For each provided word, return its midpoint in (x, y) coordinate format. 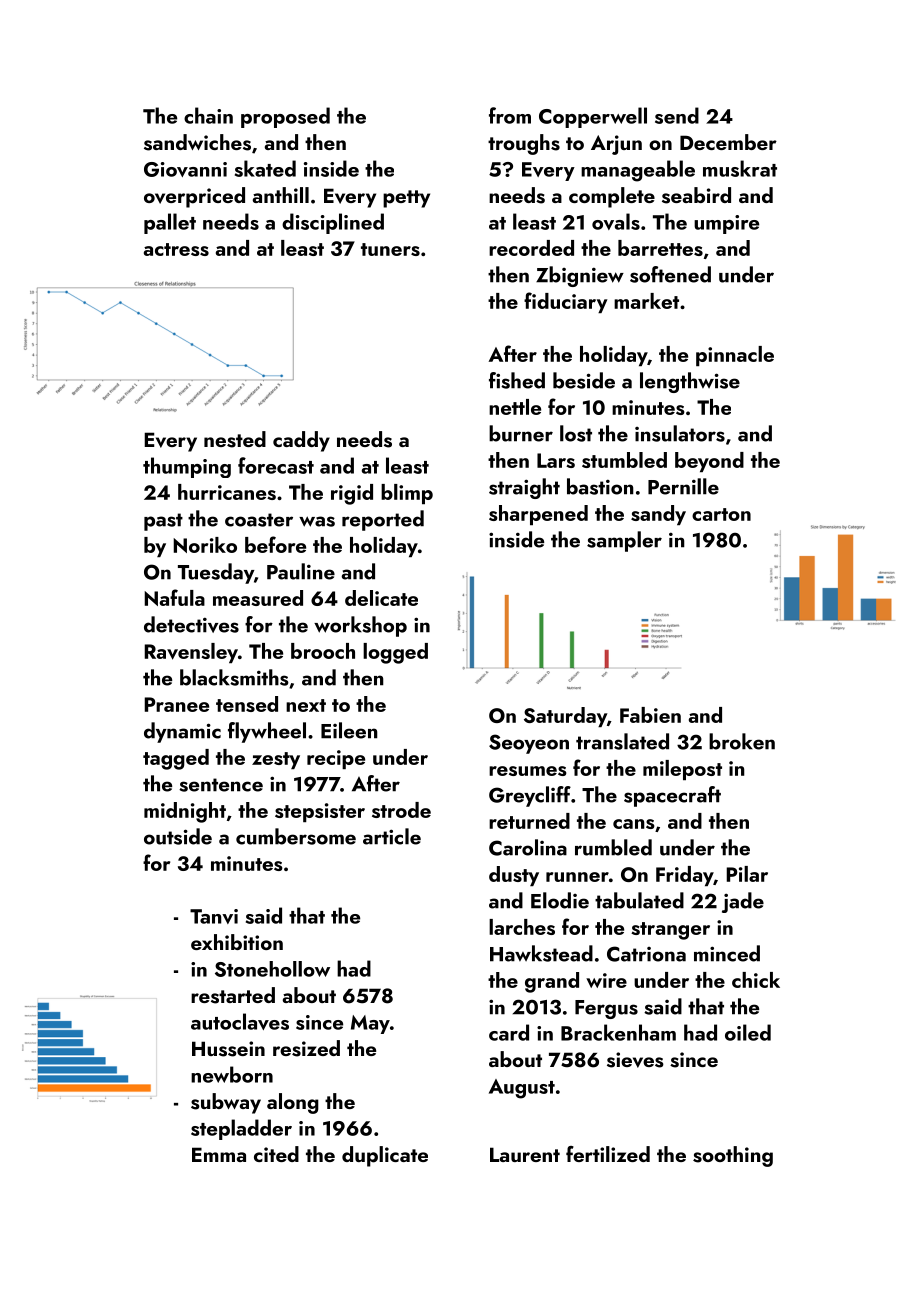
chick (756, 980)
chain (208, 115)
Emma (219, 1154)
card (509, 1032)
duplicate (385, 1156)
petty (406, 199)
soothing (733, 1156)
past (163, 522)
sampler (624, 541)
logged (395, 653)
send (677, 115)
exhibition (237, 942)
